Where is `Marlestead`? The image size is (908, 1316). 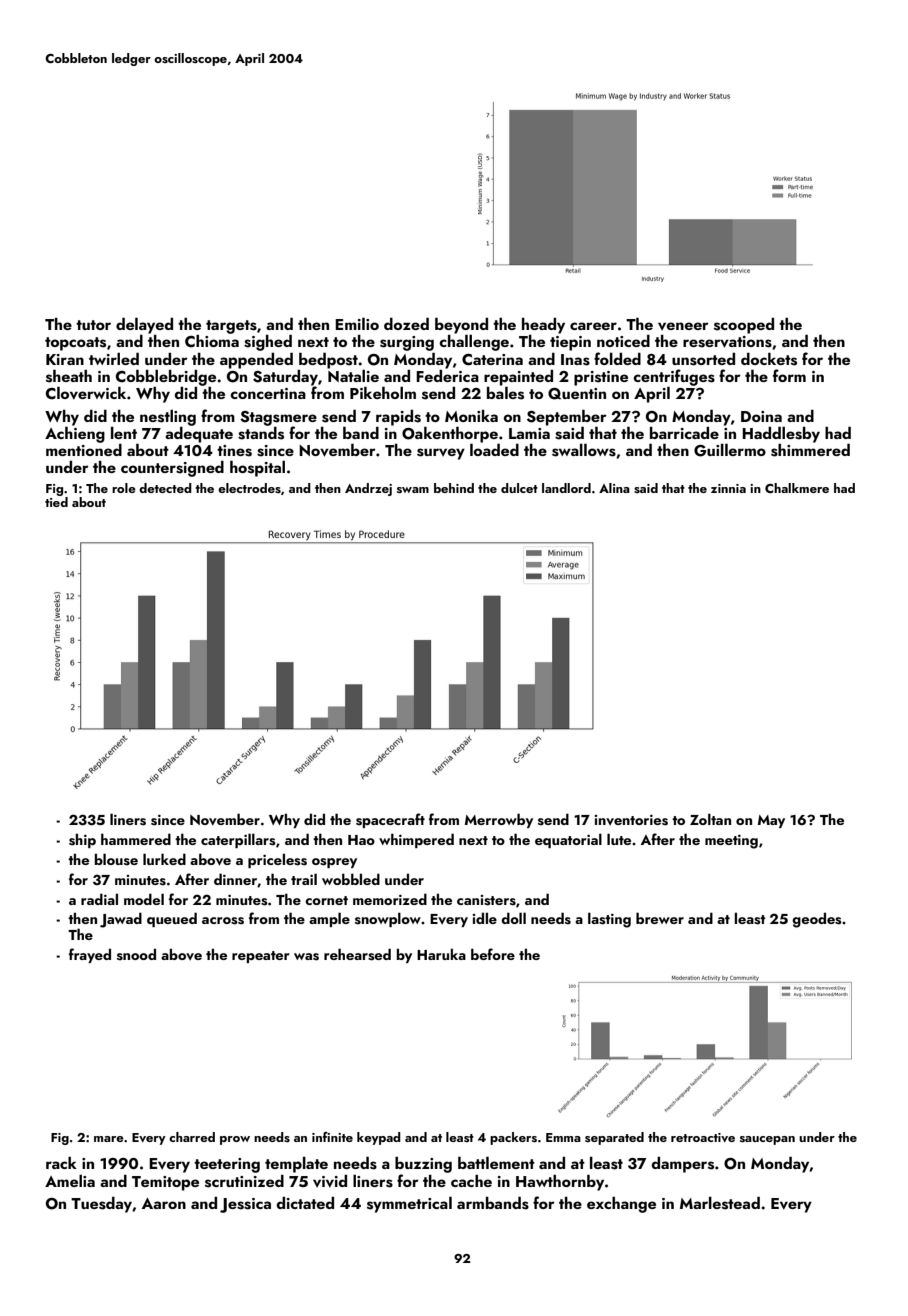
Marlestead is located at coordinates (720, 1203).
